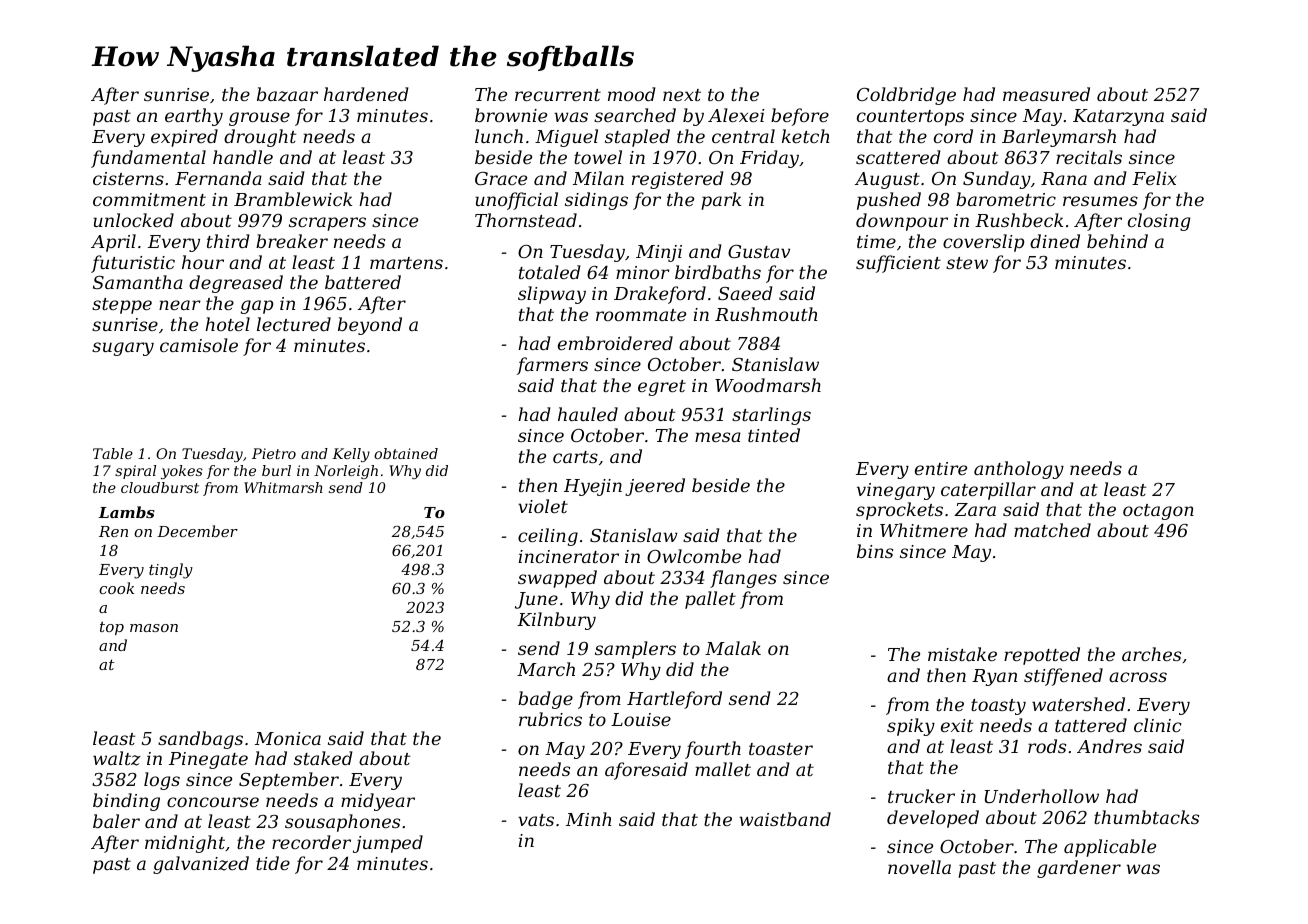  Describe the element at coordinates (113, 453) in the page. I see `Table` at that location.
